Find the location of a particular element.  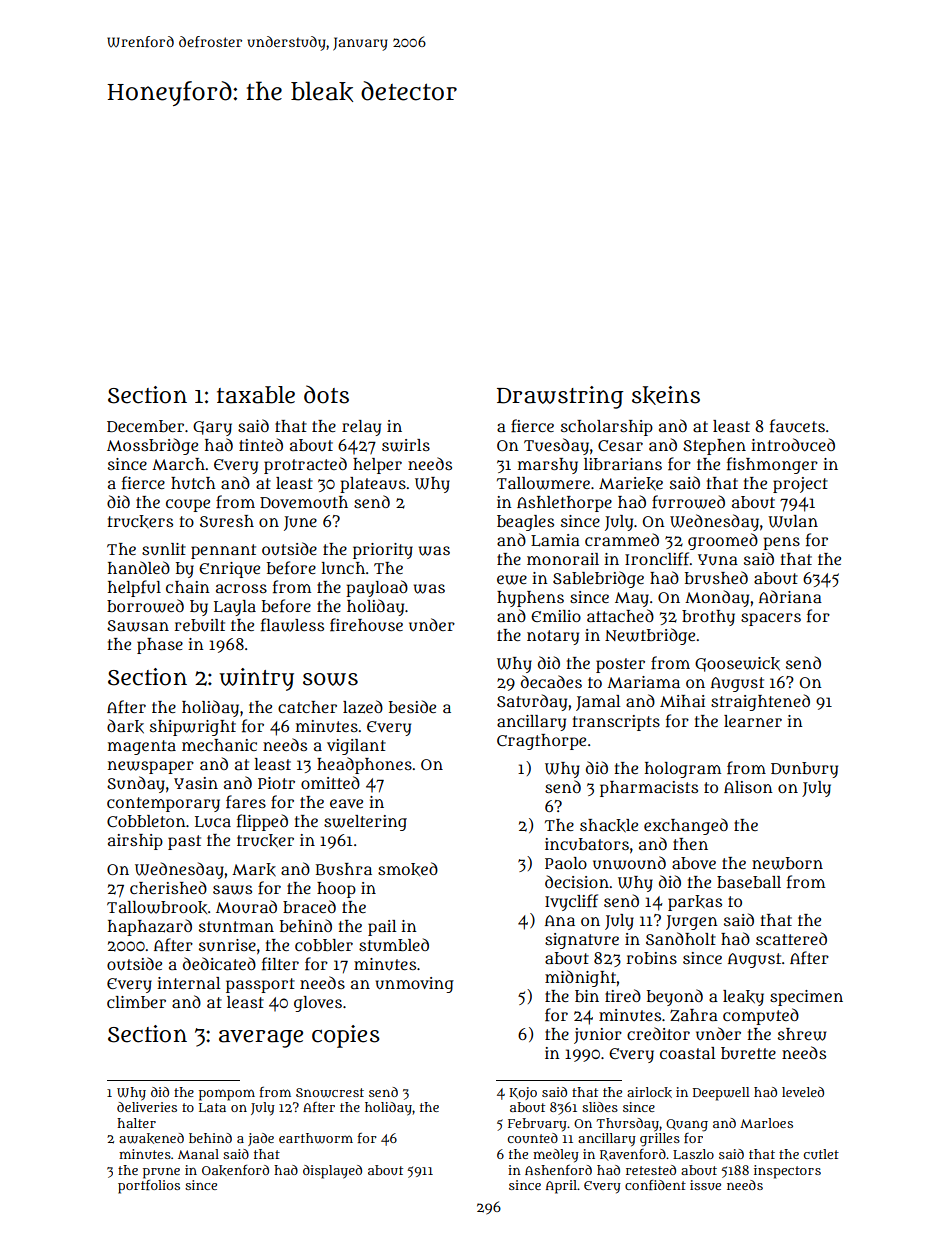

crammed is located at coordinates (622, 539).
